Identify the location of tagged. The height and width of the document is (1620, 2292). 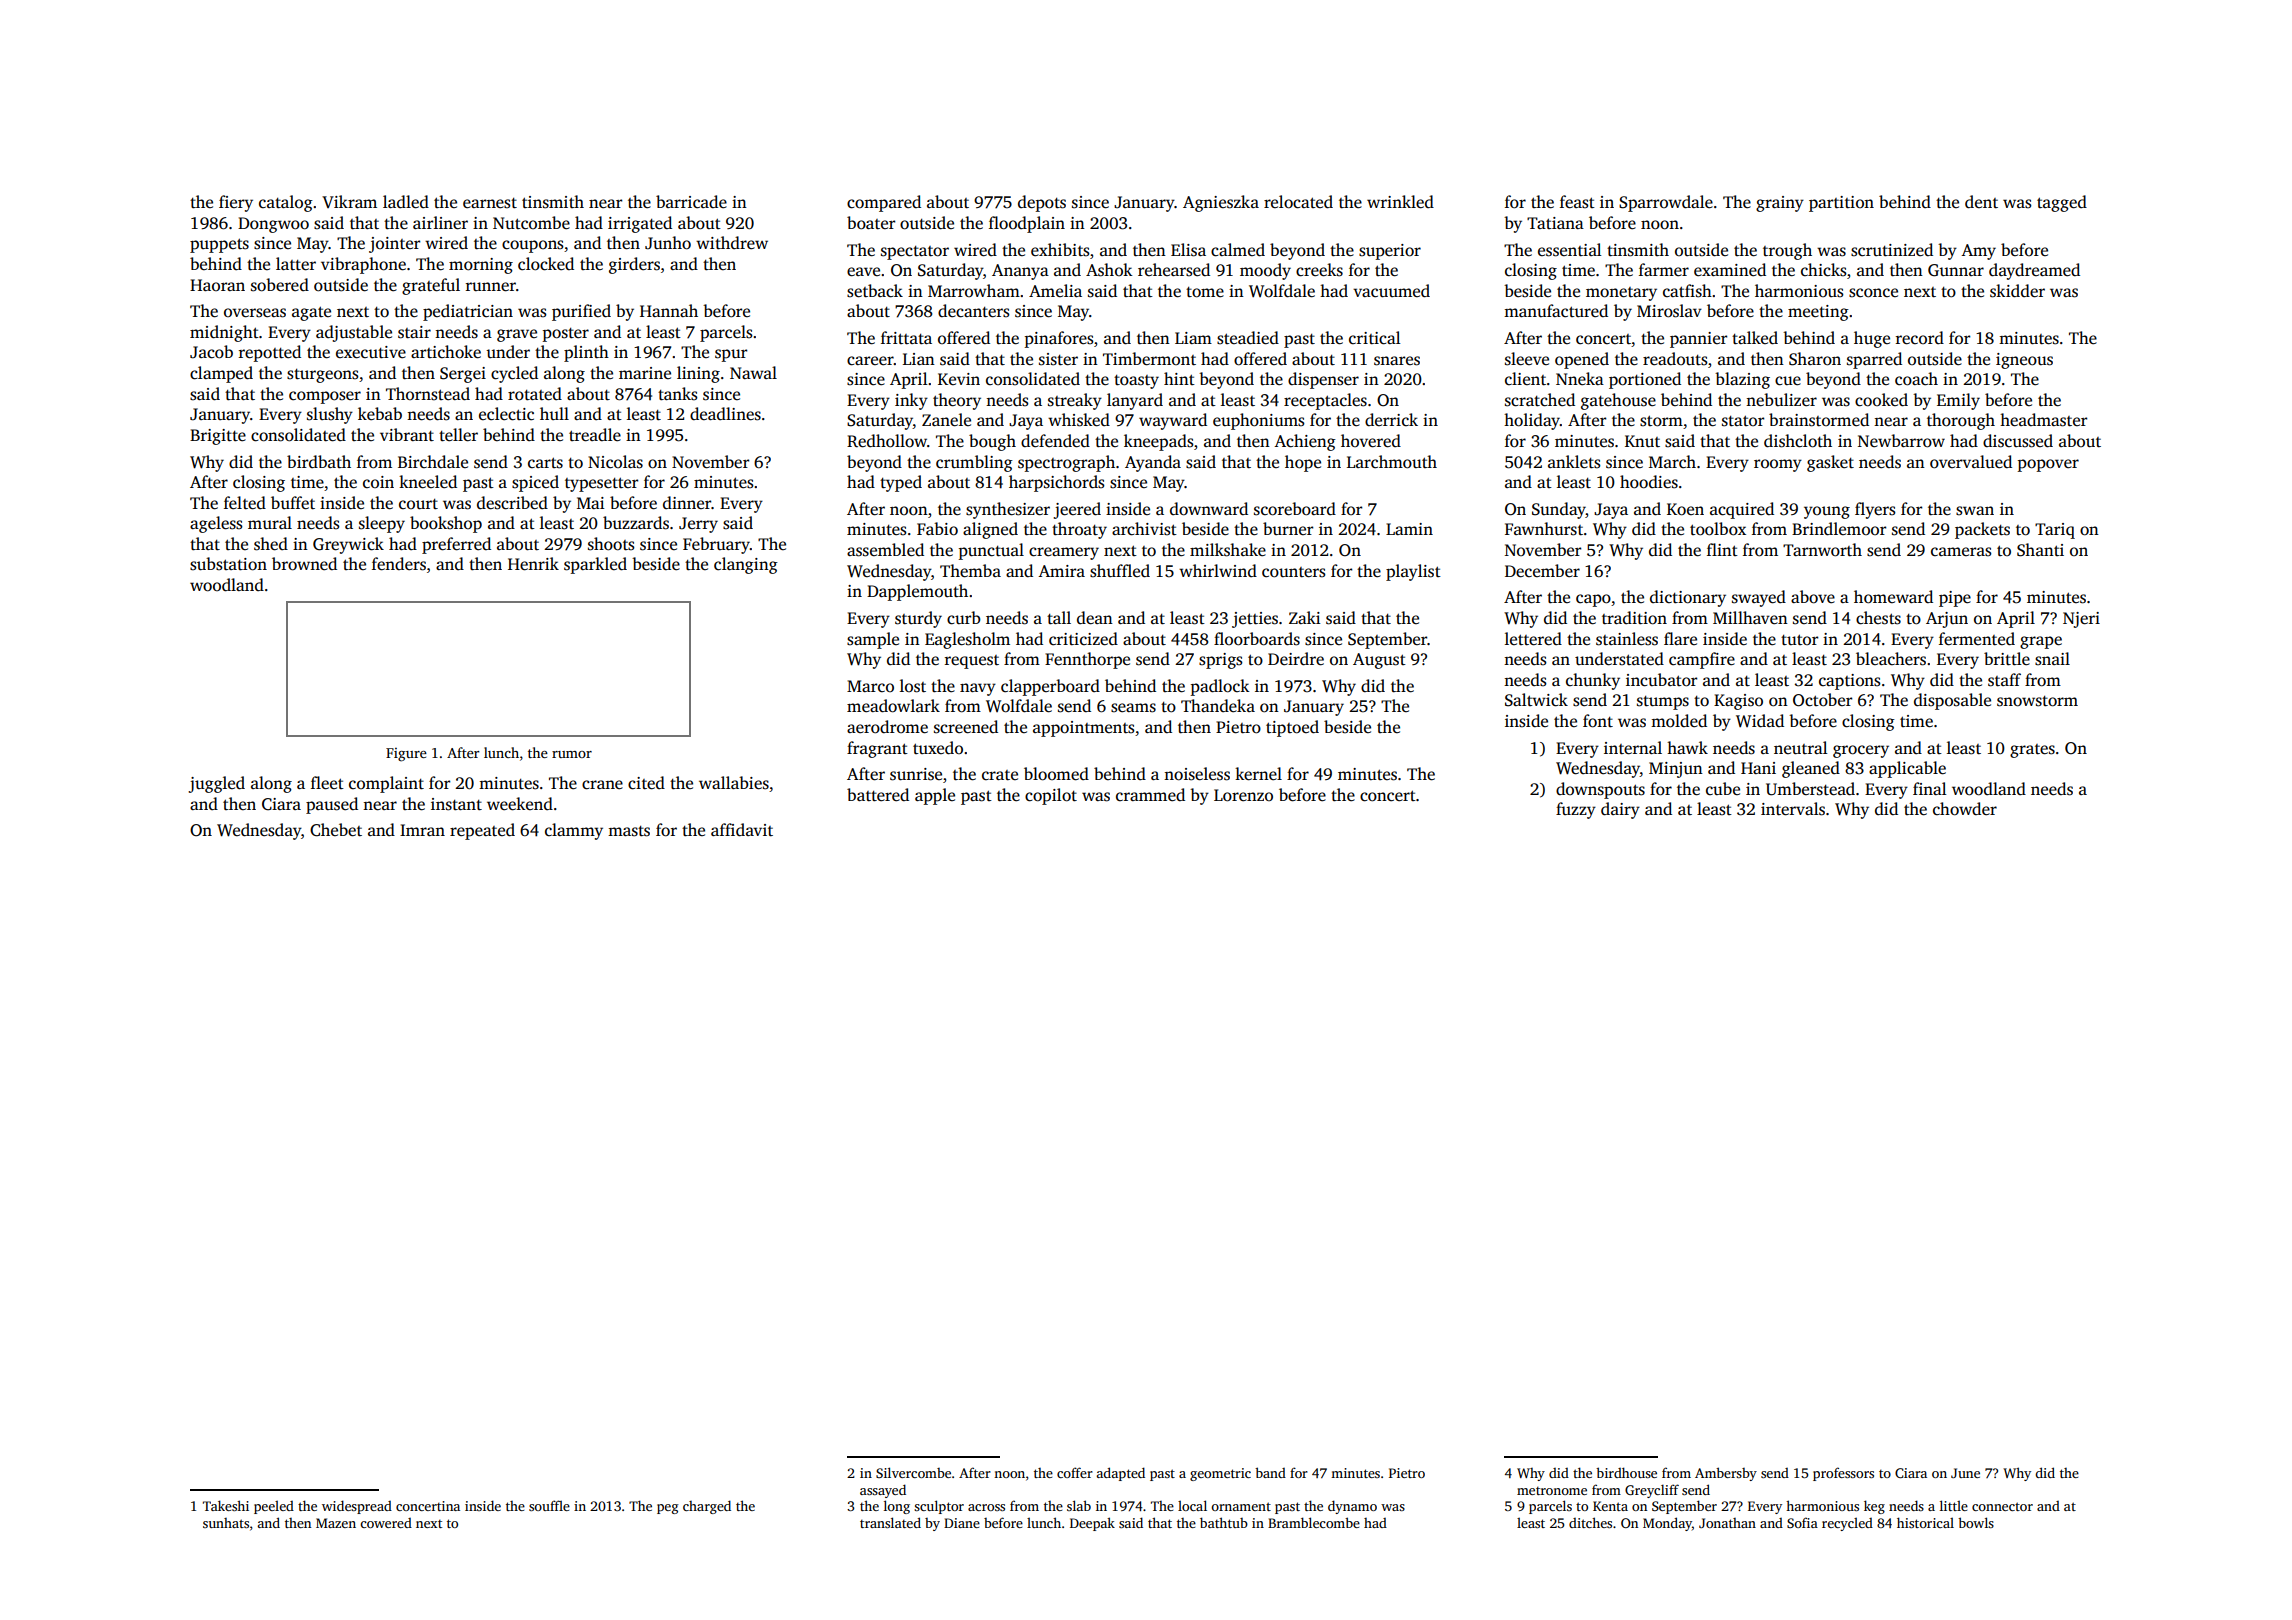
(2062, 203).
